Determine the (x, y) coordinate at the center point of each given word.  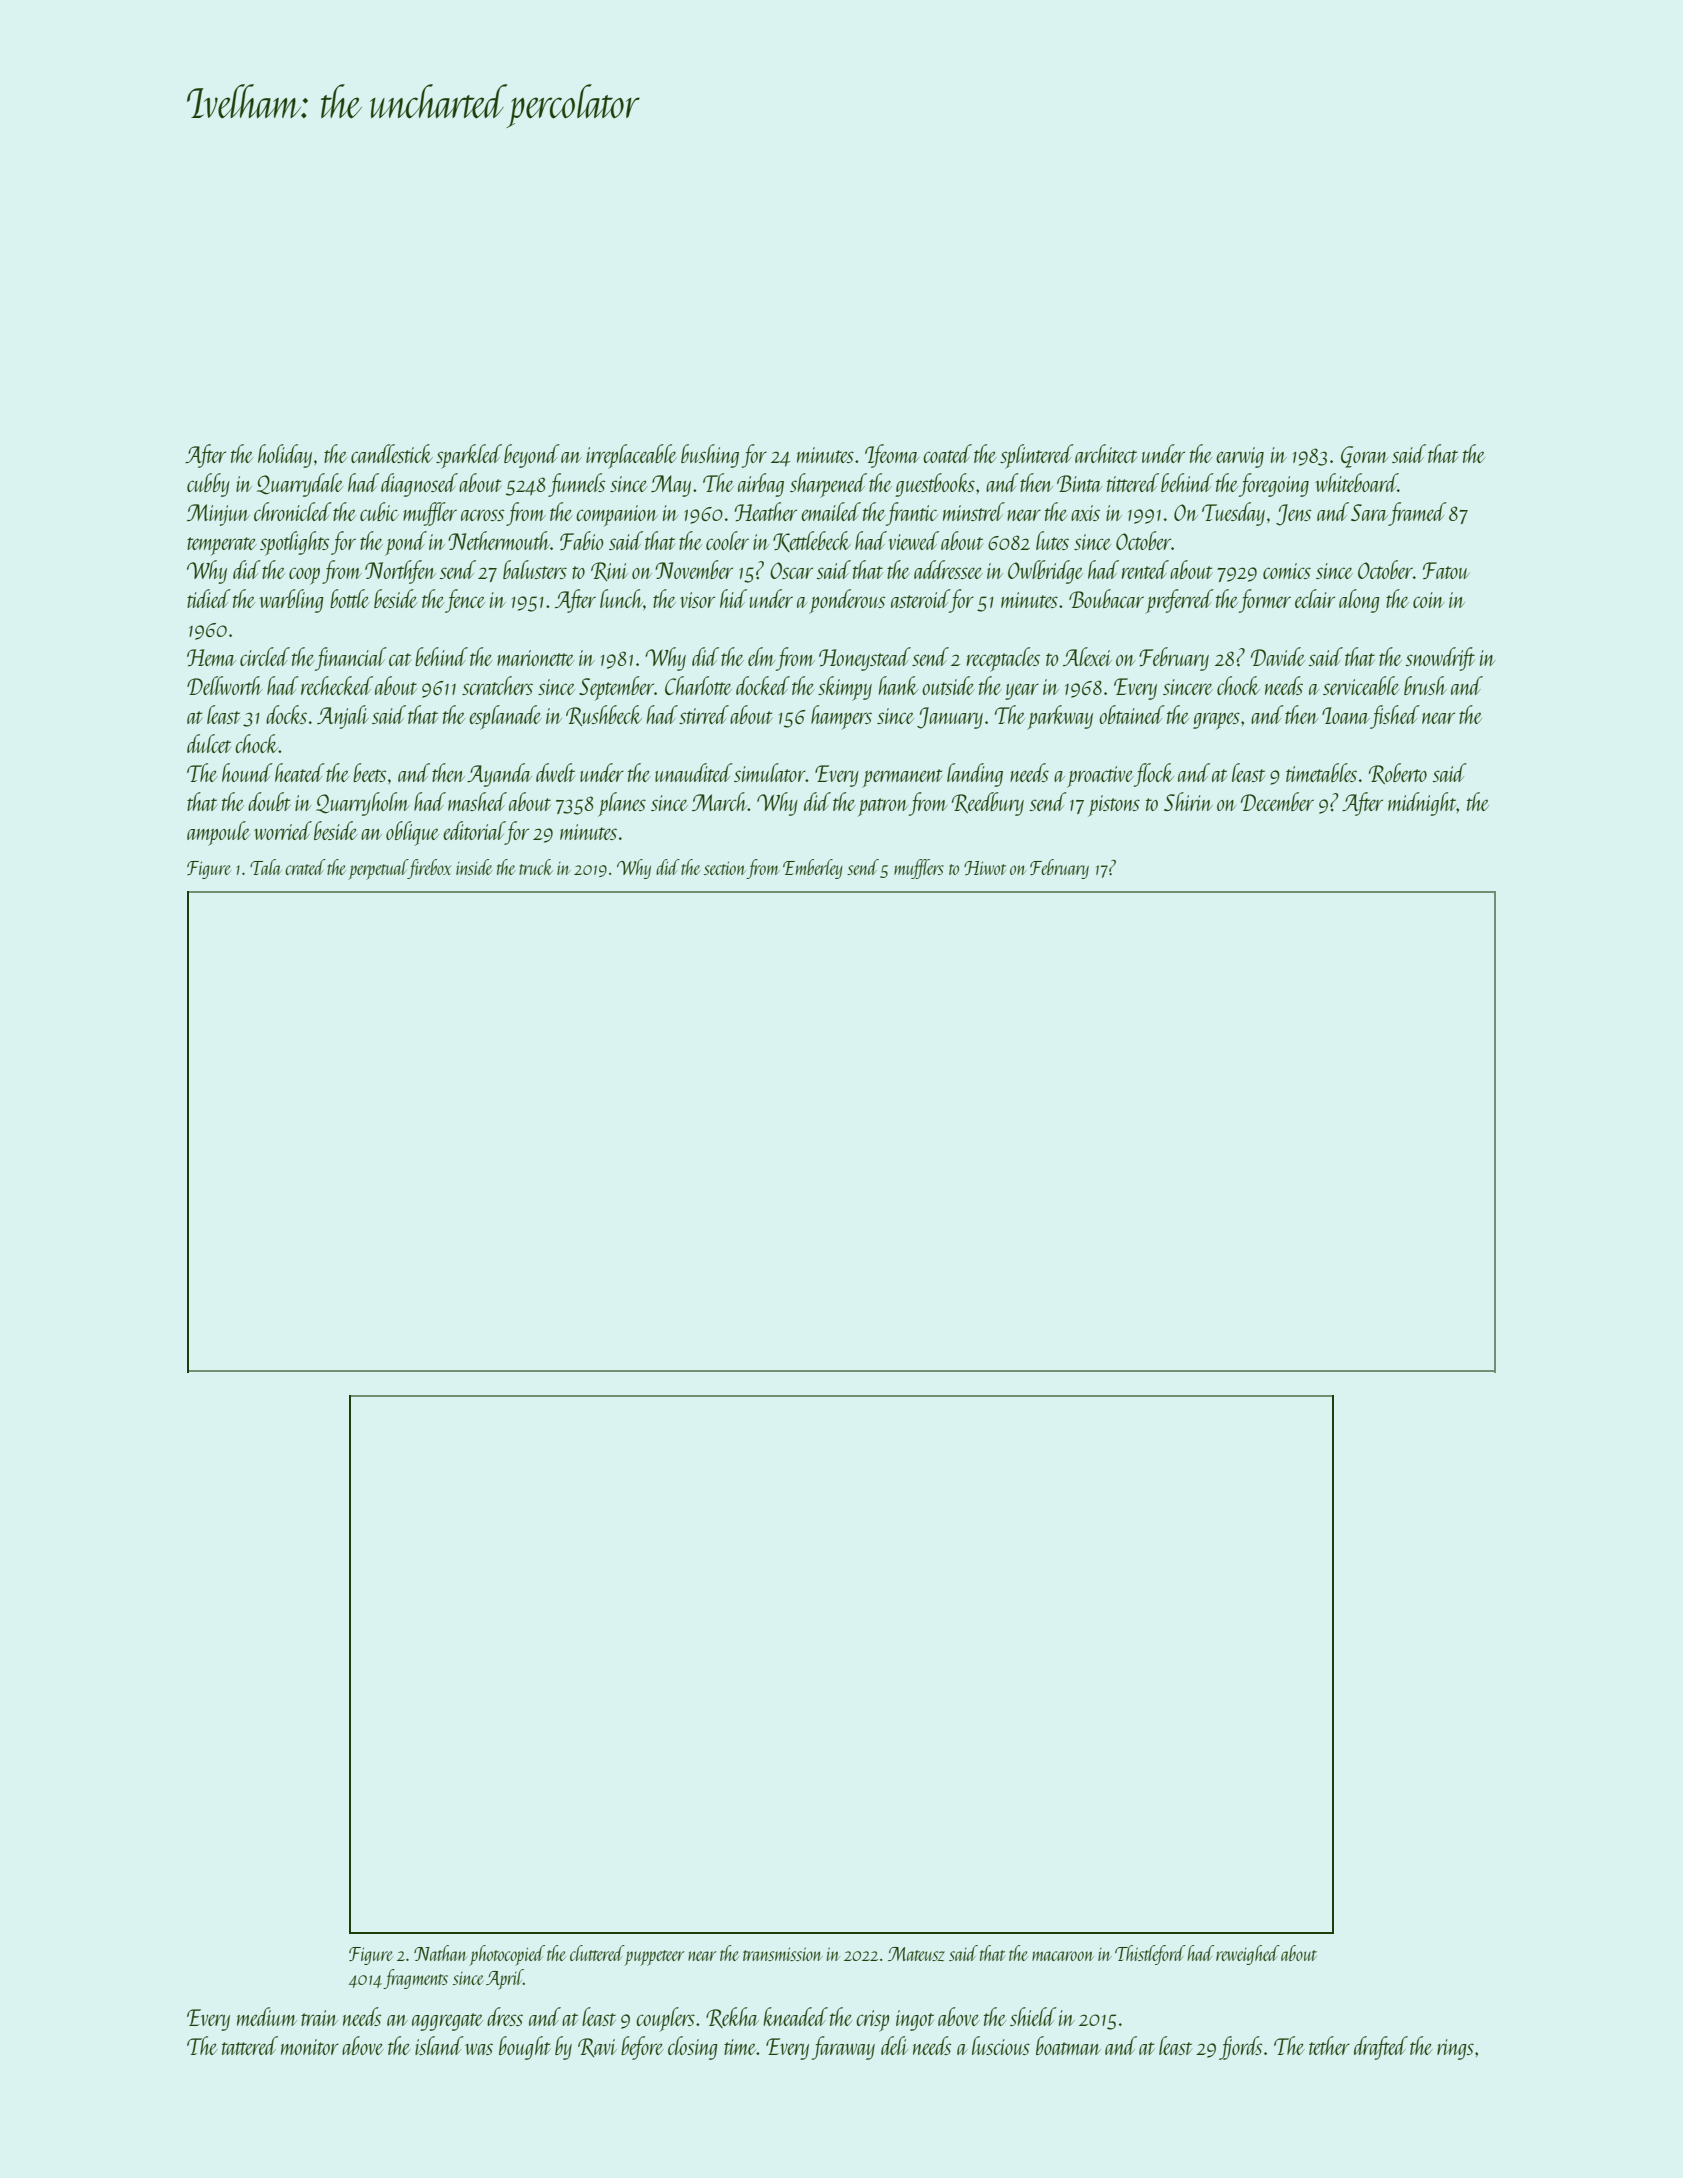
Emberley (813, 869)
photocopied (507, 1955)
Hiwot (985, 868)
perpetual (378, 869)
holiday (285, 456)
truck (536, 867)
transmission (782, 1954)
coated (947, 453)
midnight (1422, 804)
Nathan (440, 1953)
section (724, 868)
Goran (1364, 457)
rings (1455, 2049)
